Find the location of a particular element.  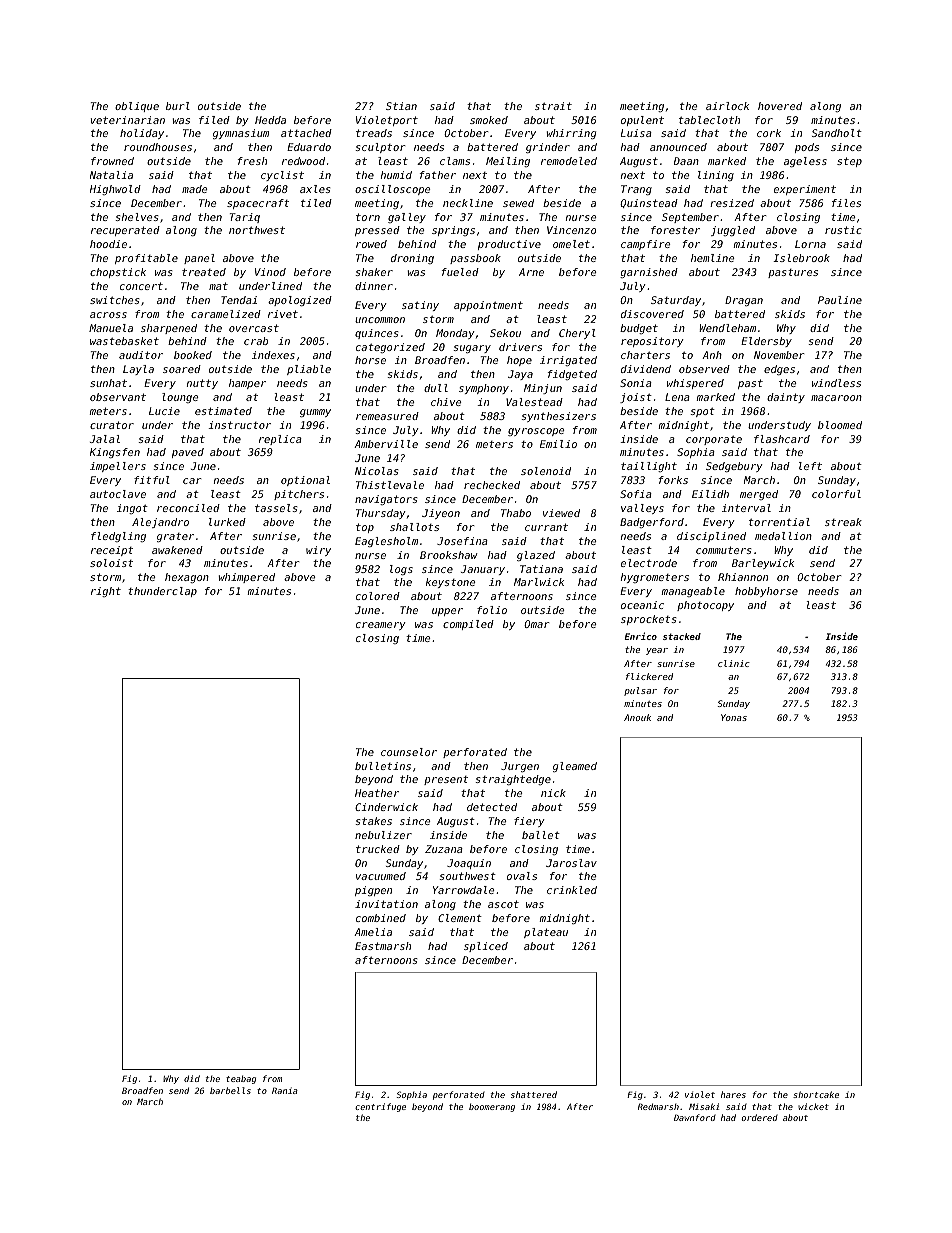

viewed is located at coordinates (561, 513).
